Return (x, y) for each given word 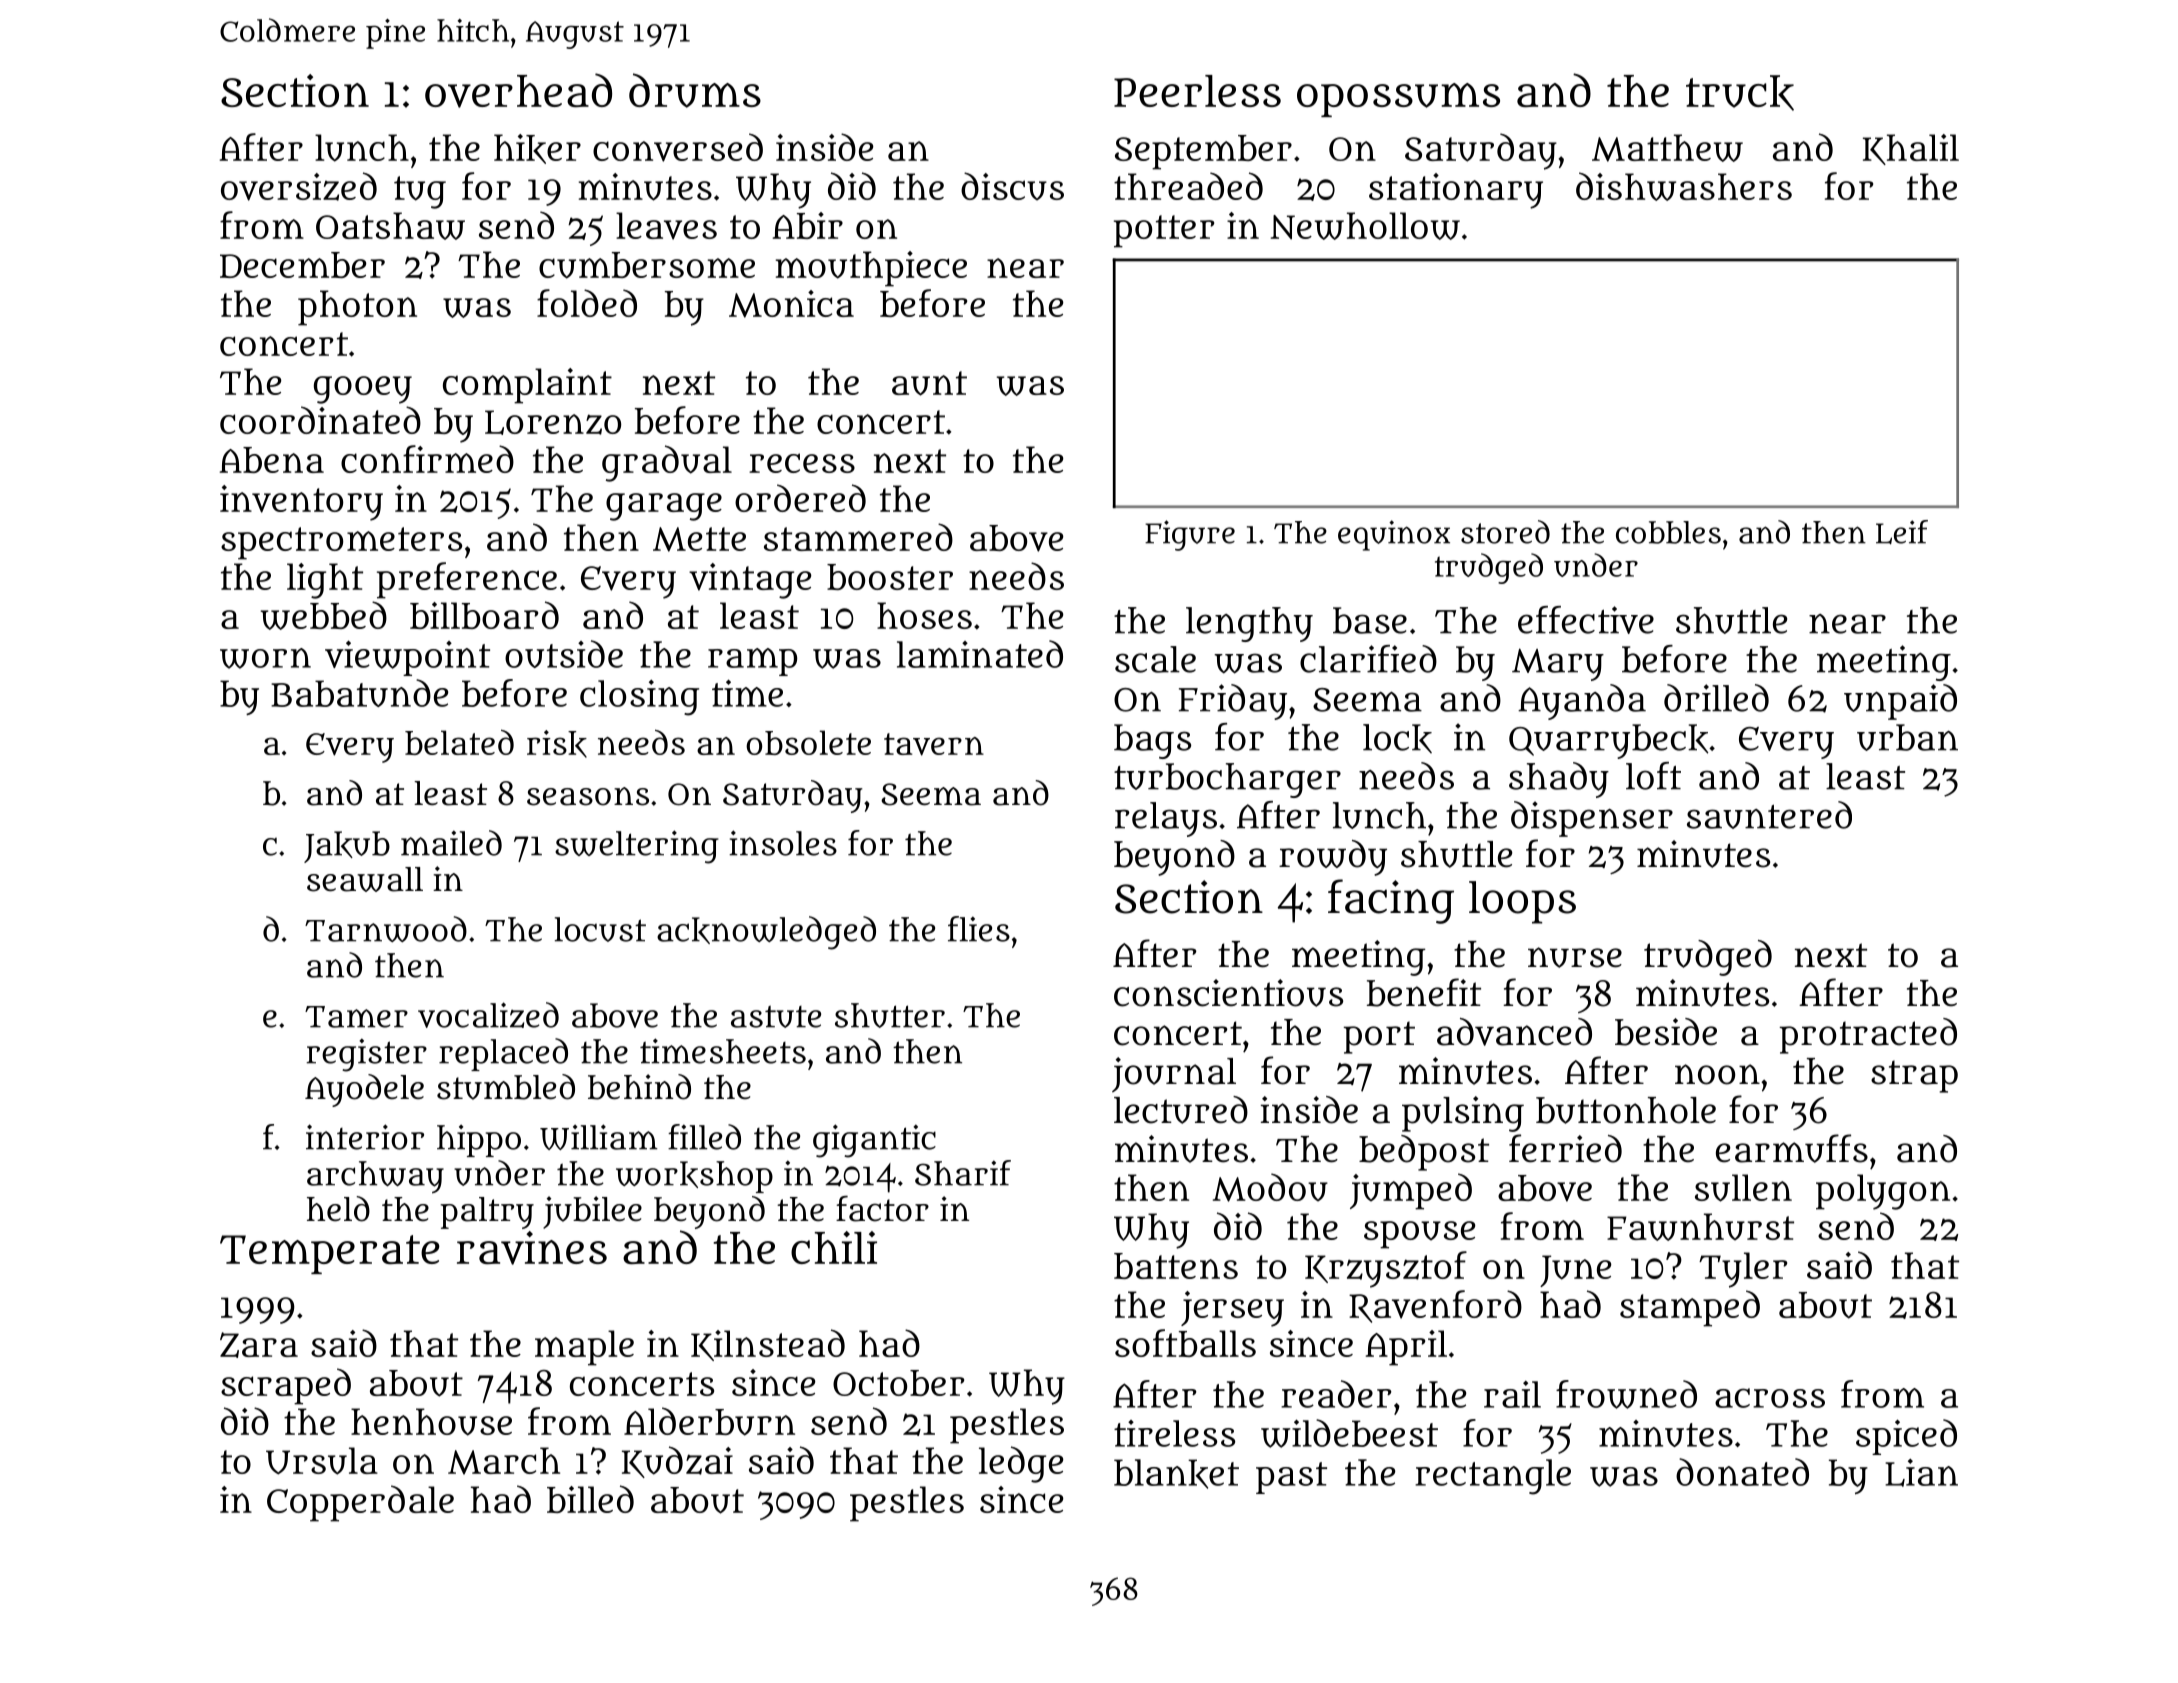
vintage (750, 581)
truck (1740, 93)
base (1370, 620)
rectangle (1493, 1477)
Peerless (1197, 91)
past (1291, 1478)
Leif (1902, 532)
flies (979, 929)
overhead (518, 90)
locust (600, 929)
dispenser (1592, 819)
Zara (259, 1345)
